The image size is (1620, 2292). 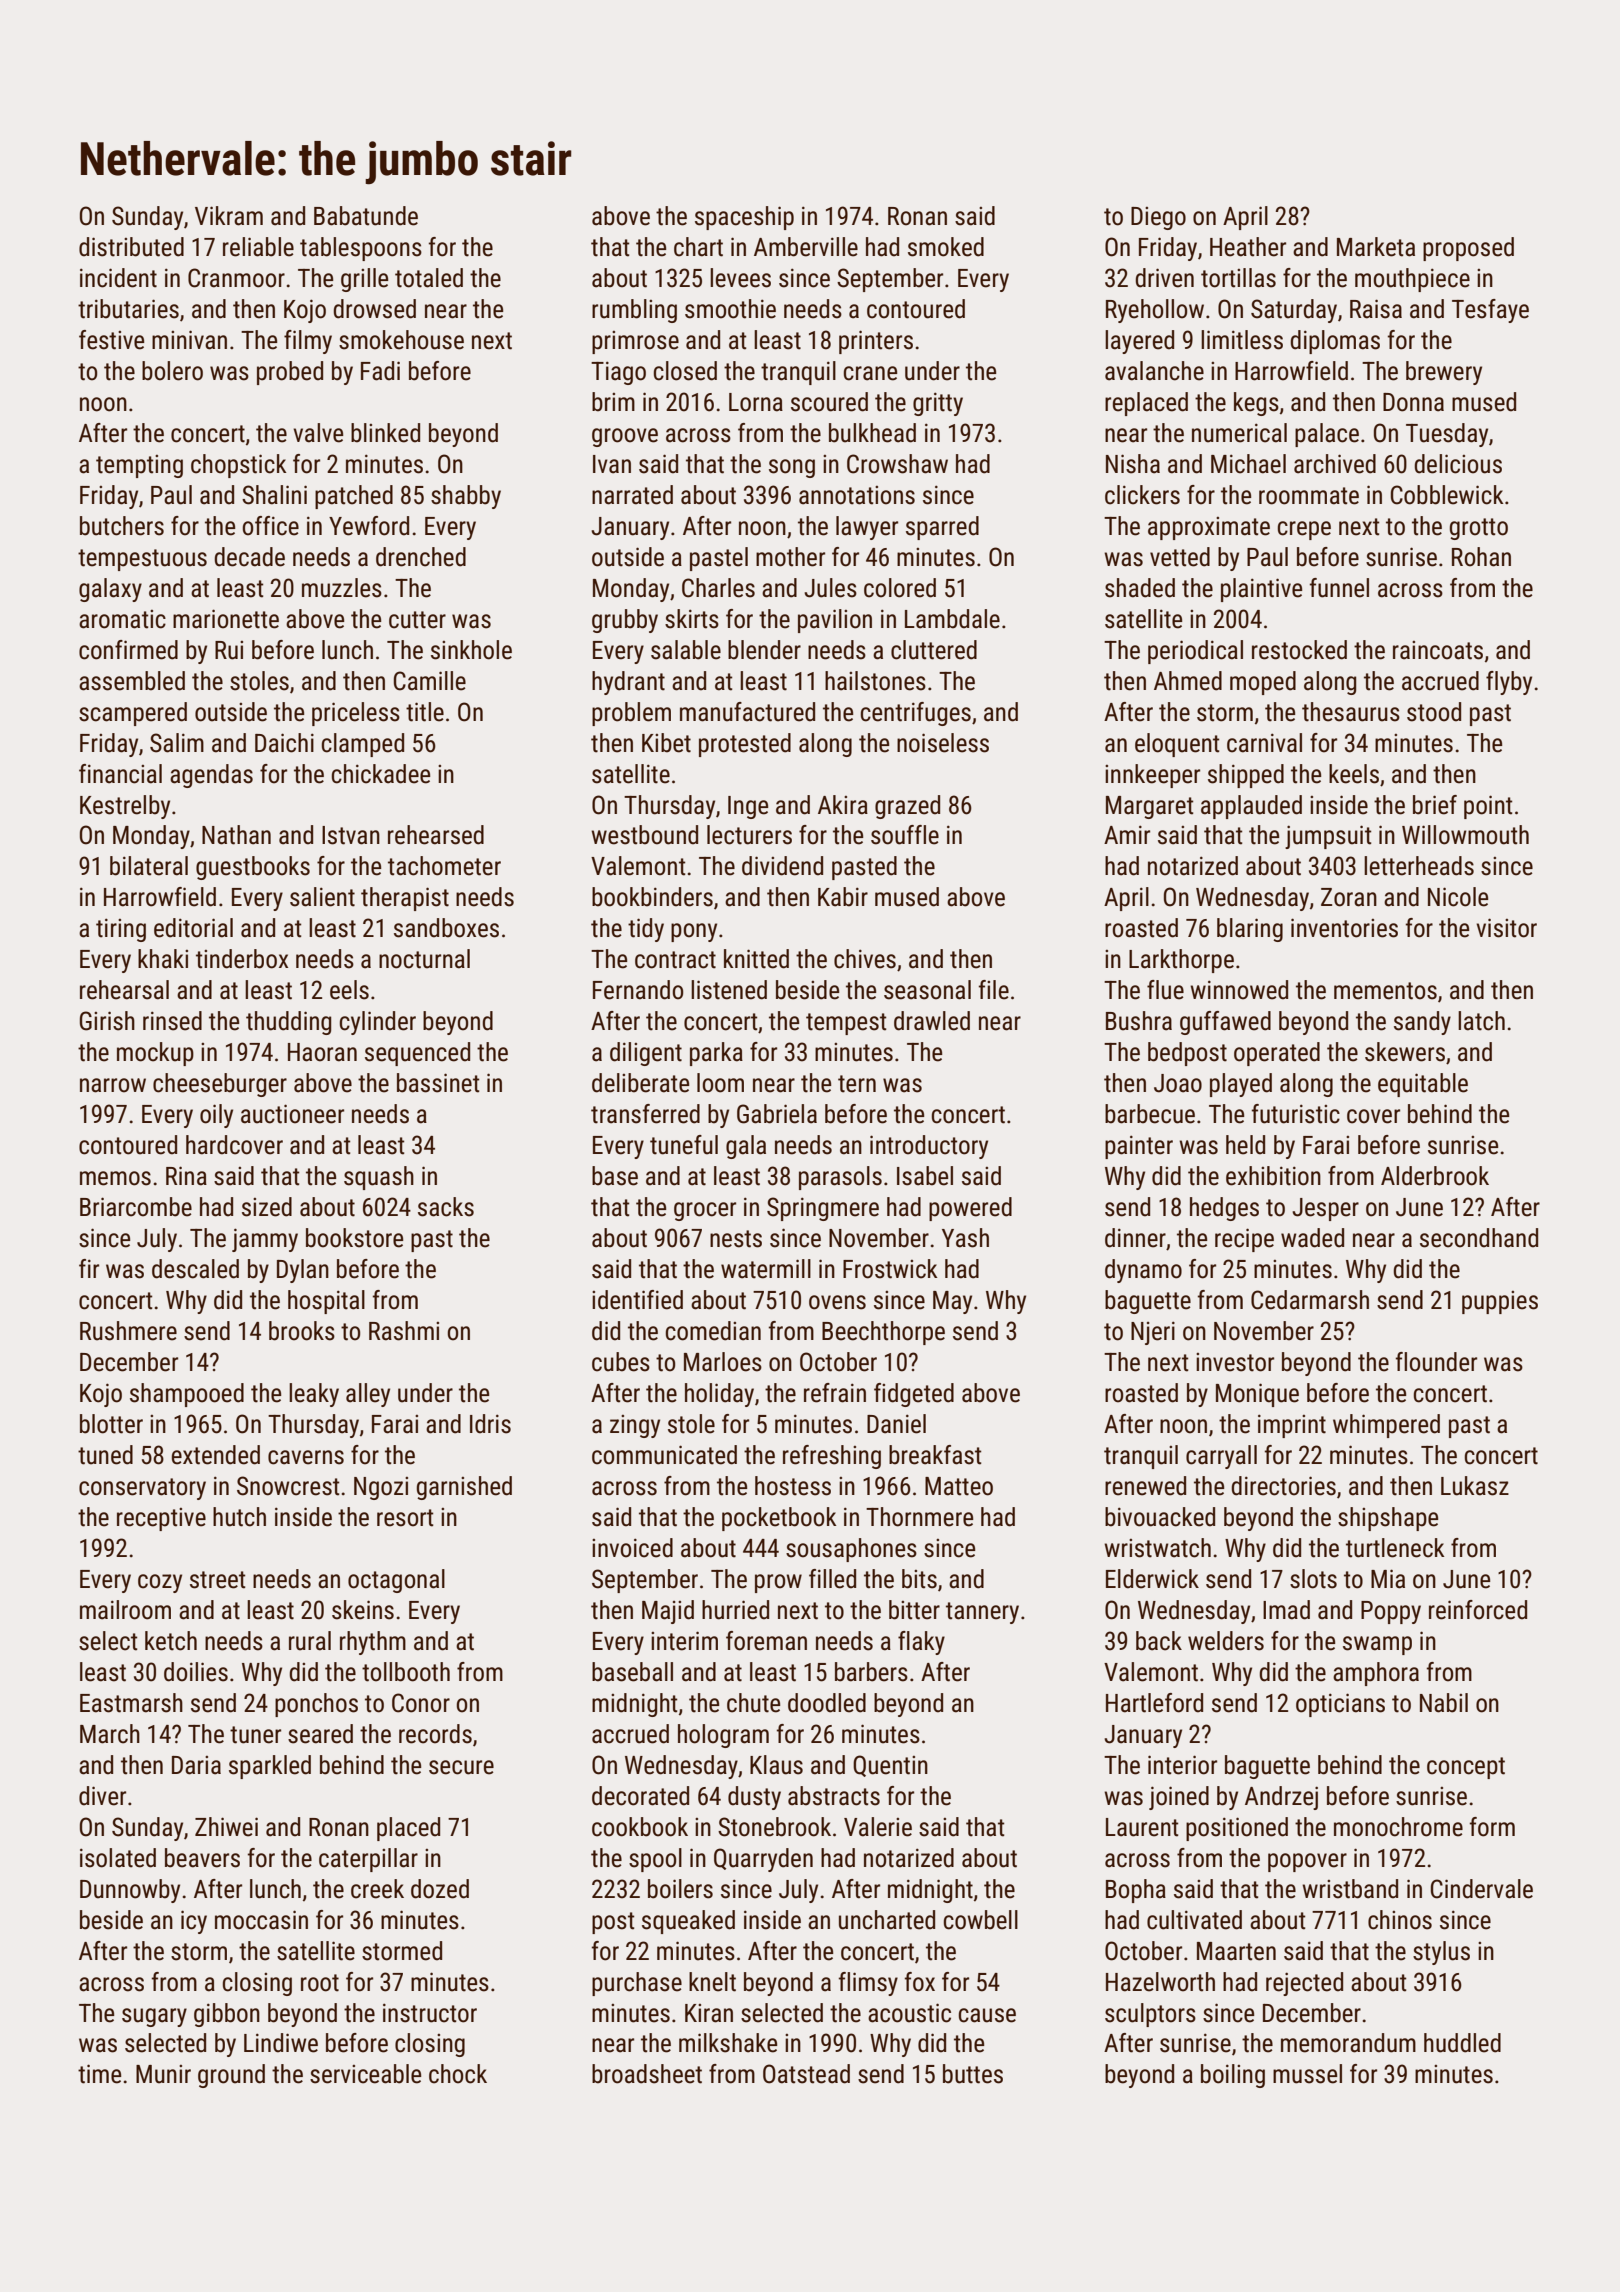 What do you see at coordinates (1376, 247) in the page?
I see `Marketa` at bounding box center [1376, 247].
